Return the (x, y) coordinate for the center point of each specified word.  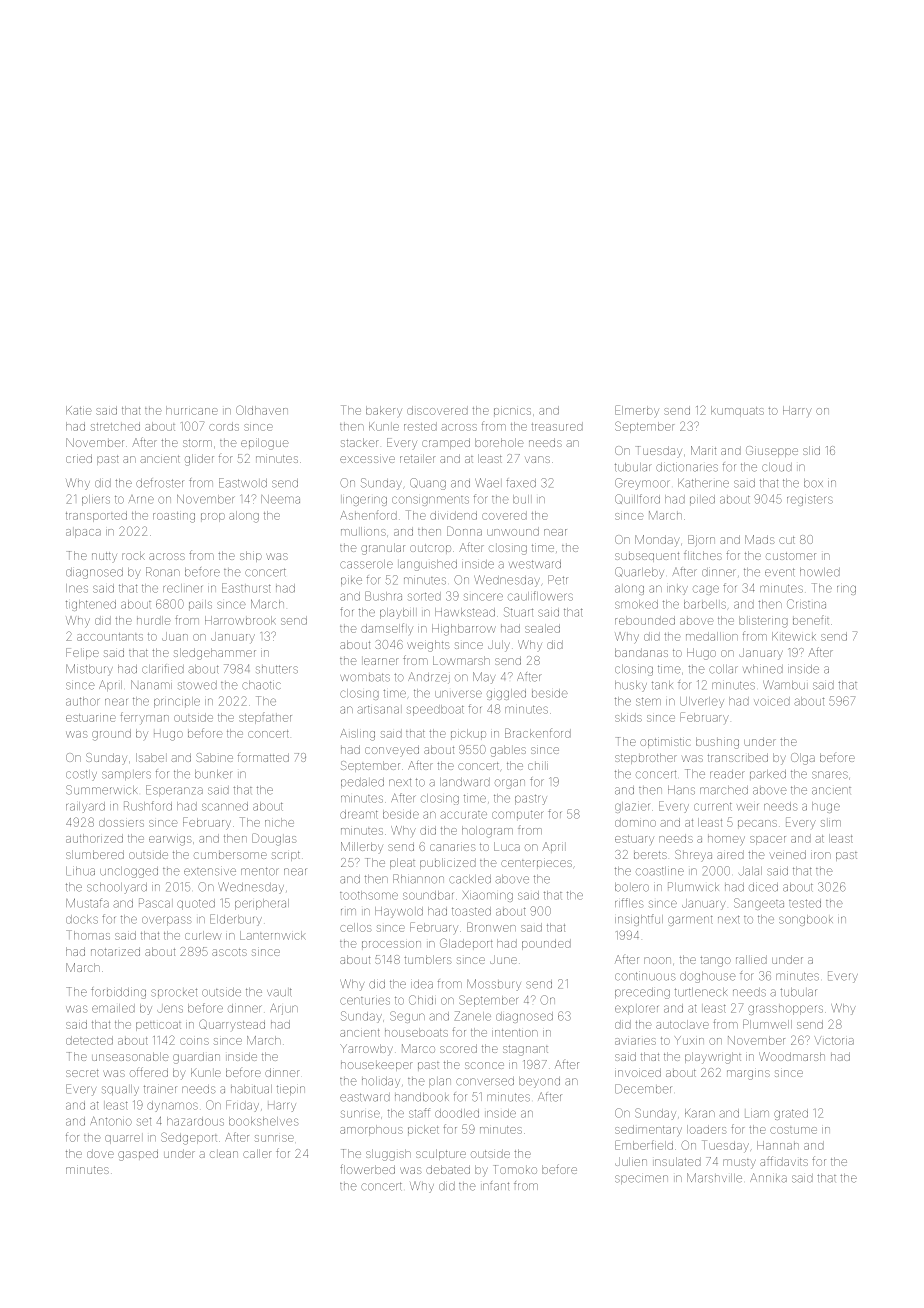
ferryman (144, 718)
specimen (641, 1179)
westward (535, 564)
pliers (96, 500)
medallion (712, 636)
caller (257, 1153)
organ (510, 784)
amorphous (371, 1130)
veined (788, 854)
